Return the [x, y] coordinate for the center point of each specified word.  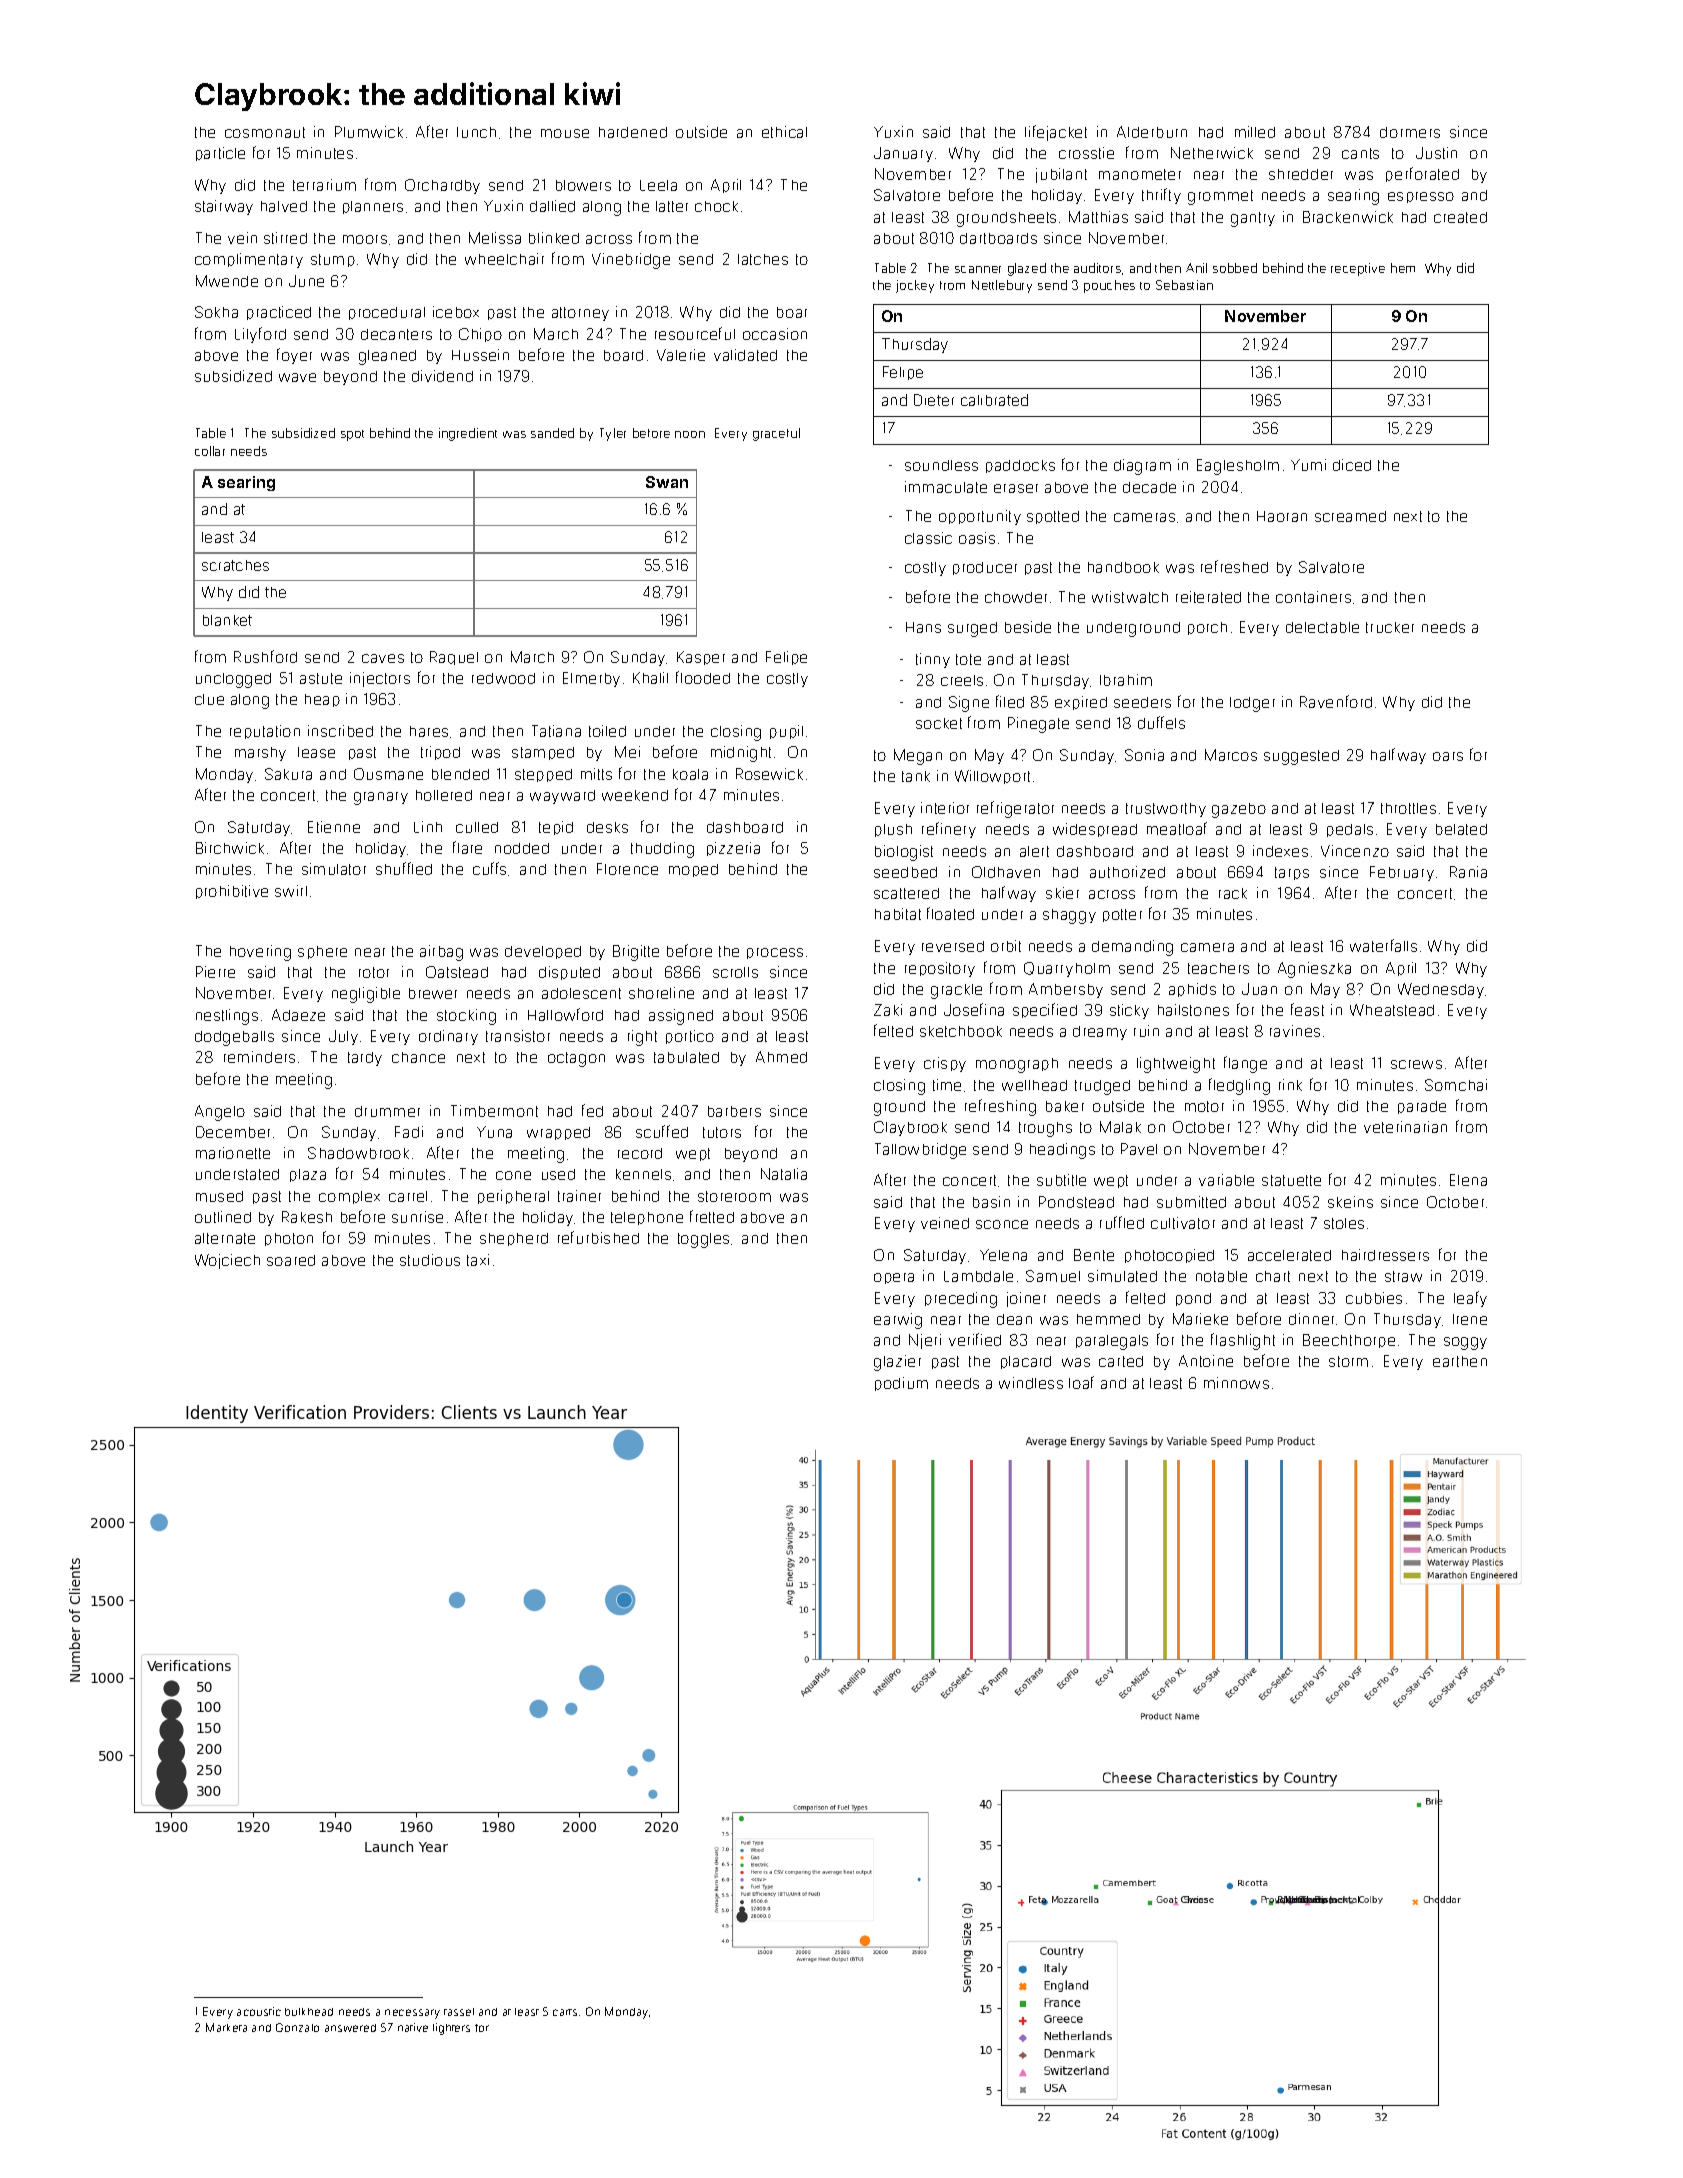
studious [430, 1260]
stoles [1344, 1223]
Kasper [701, 658]
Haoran [1282, 516]
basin [991, 1202]
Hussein [480, 355]
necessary [412, 2014]
